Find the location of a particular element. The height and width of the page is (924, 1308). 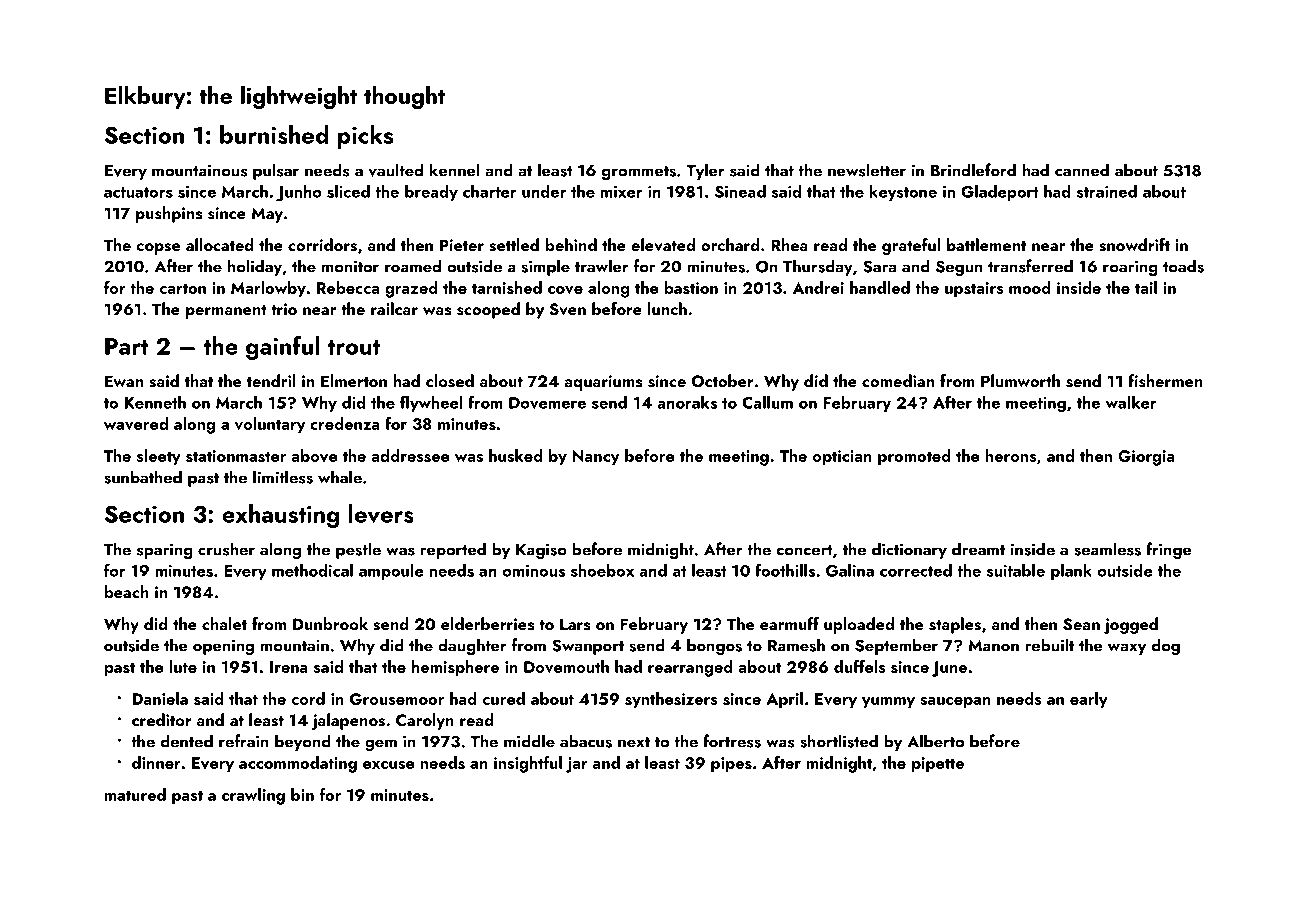

trawler is located at coordinates (602, 266).
